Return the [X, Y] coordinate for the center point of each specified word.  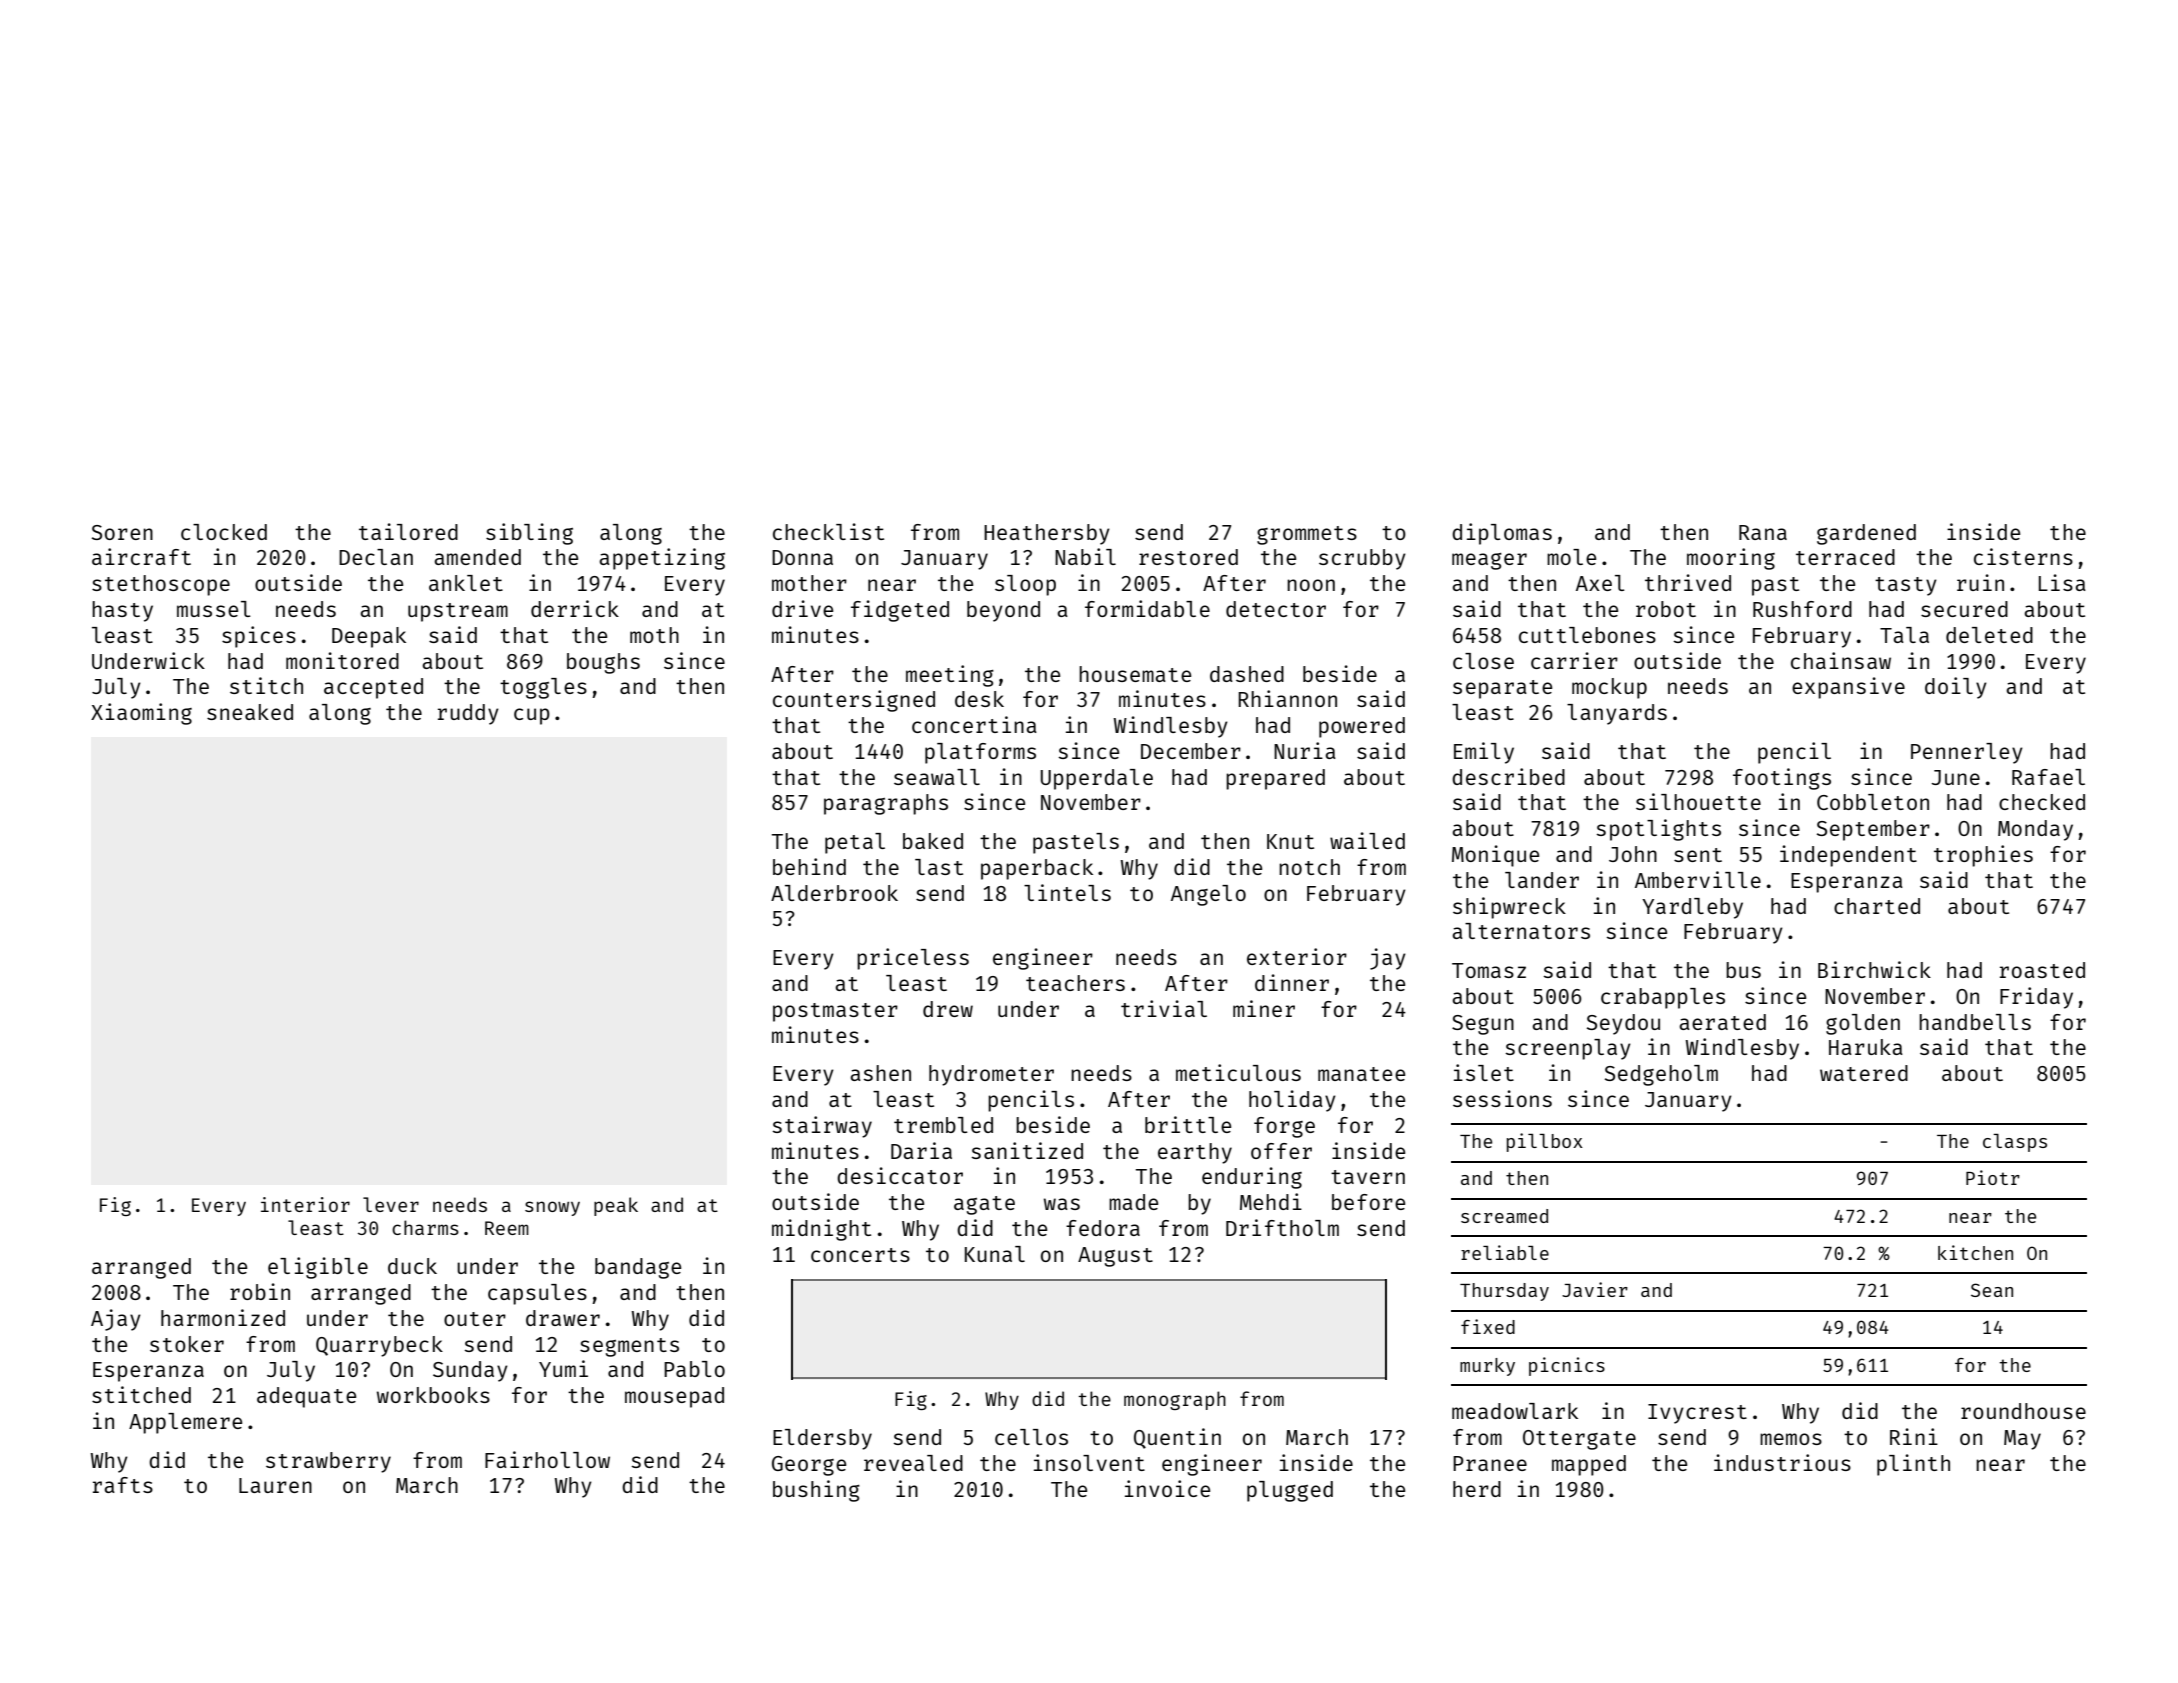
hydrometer [991, 1075]
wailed [1367, 840]
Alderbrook [834, 893]
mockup [1609, 688]
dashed [1247, 674]
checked [2042, 802]
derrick [575, 608]
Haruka [1866, 1047]
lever [391, 1204]
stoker [187, 1344]
